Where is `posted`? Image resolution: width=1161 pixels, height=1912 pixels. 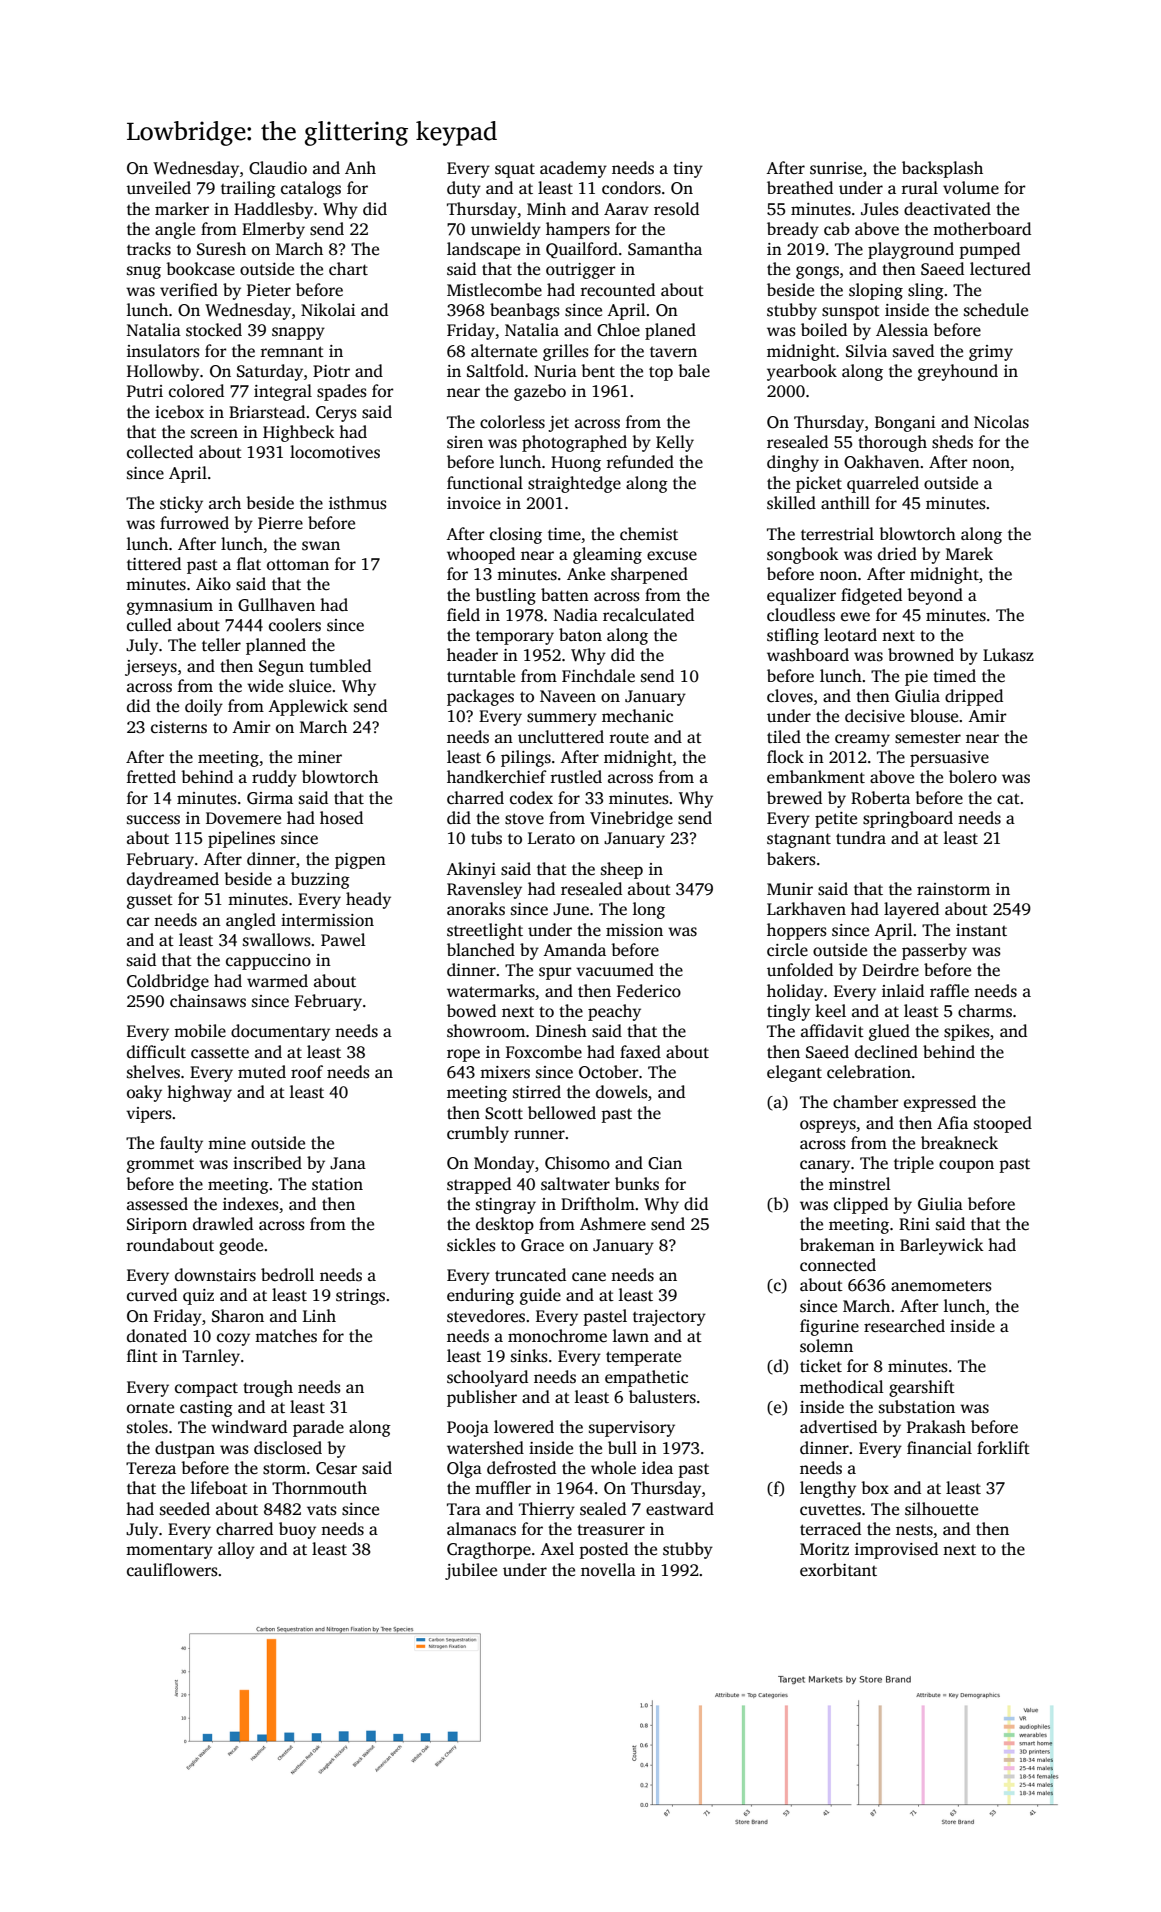
posted is located at coordinates (603, 1550).
